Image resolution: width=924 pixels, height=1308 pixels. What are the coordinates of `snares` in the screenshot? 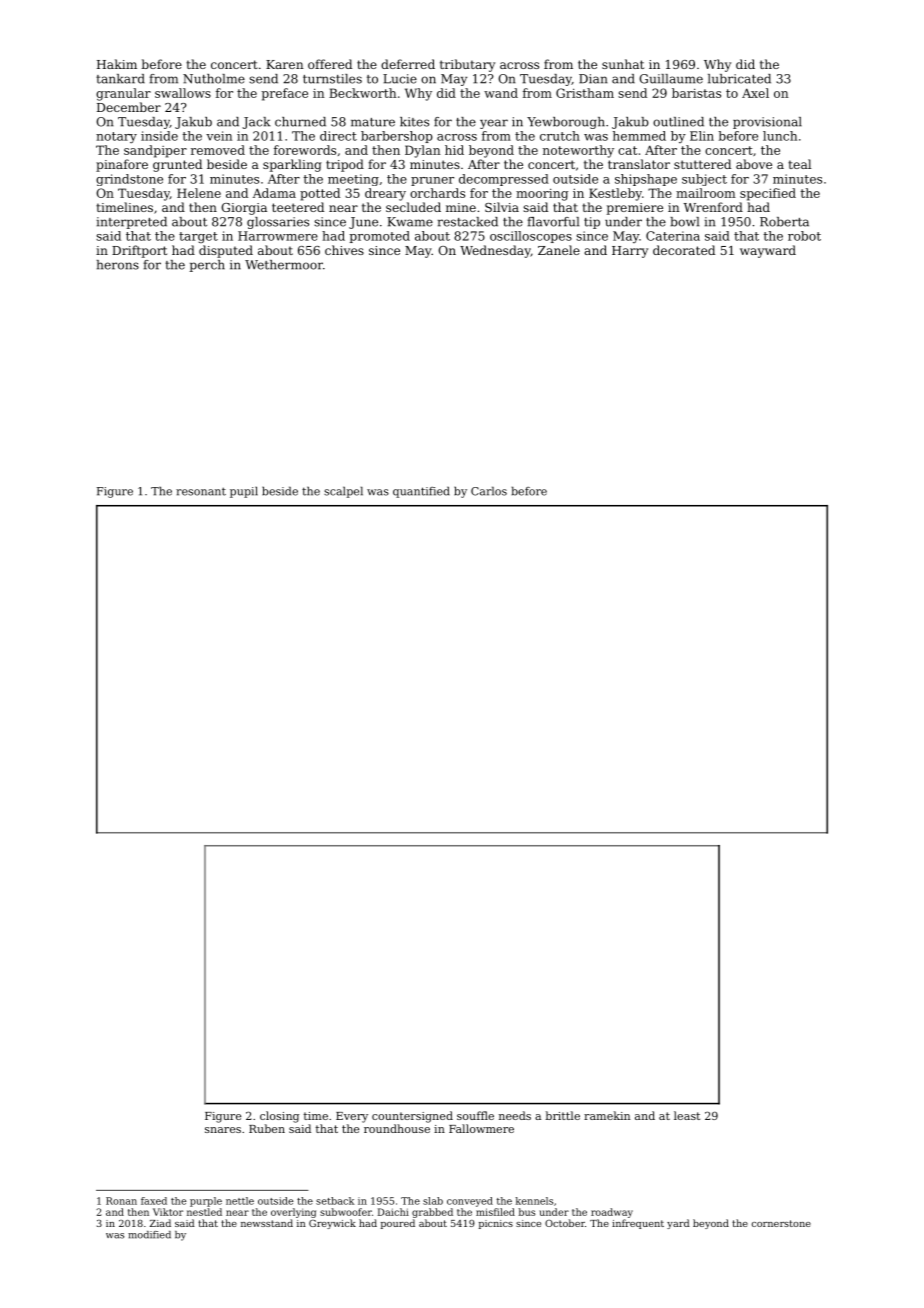 It's located at (223, 1130).
